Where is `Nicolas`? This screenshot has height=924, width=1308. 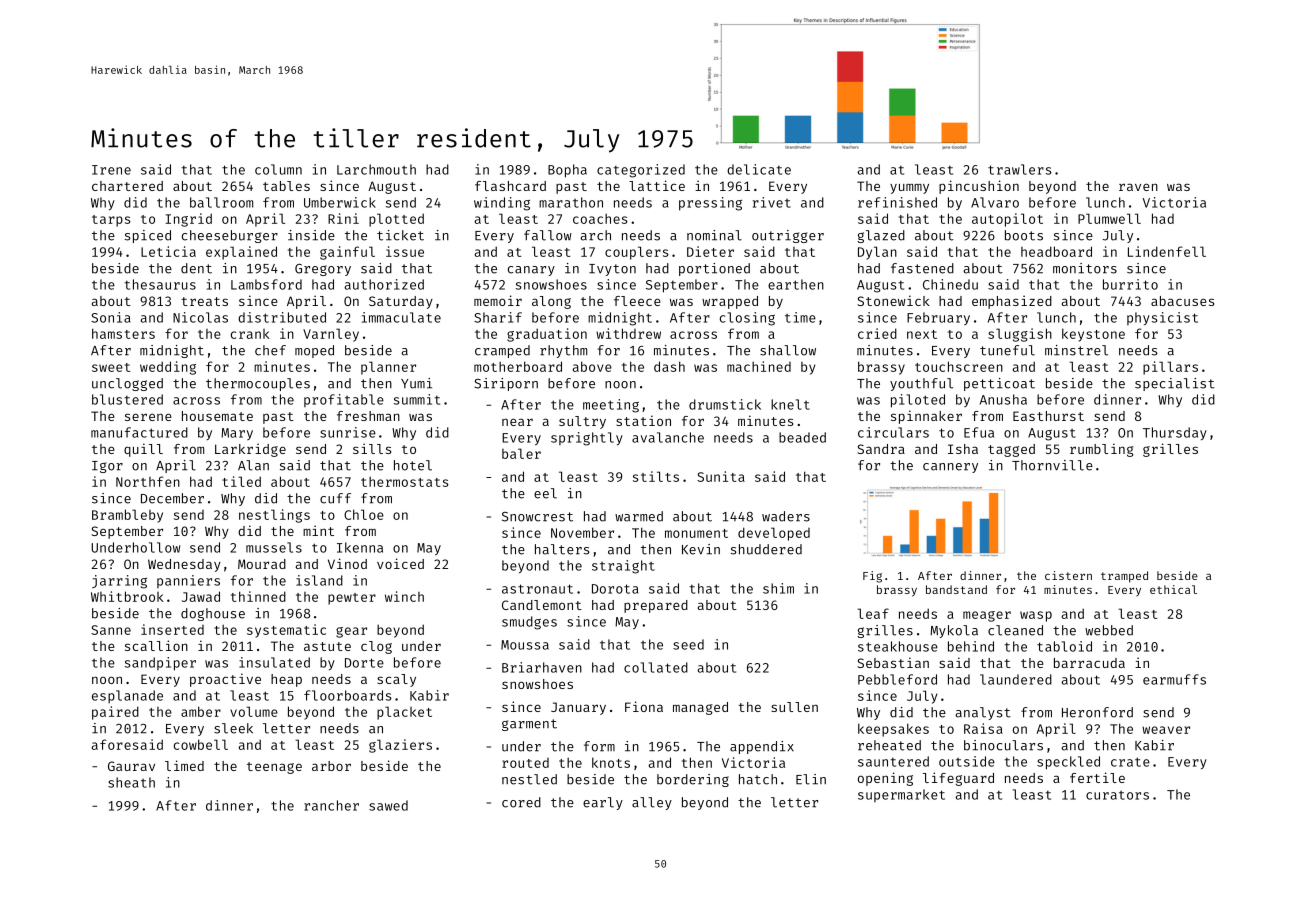
Nicolas is located at coordinates (200, 317).
